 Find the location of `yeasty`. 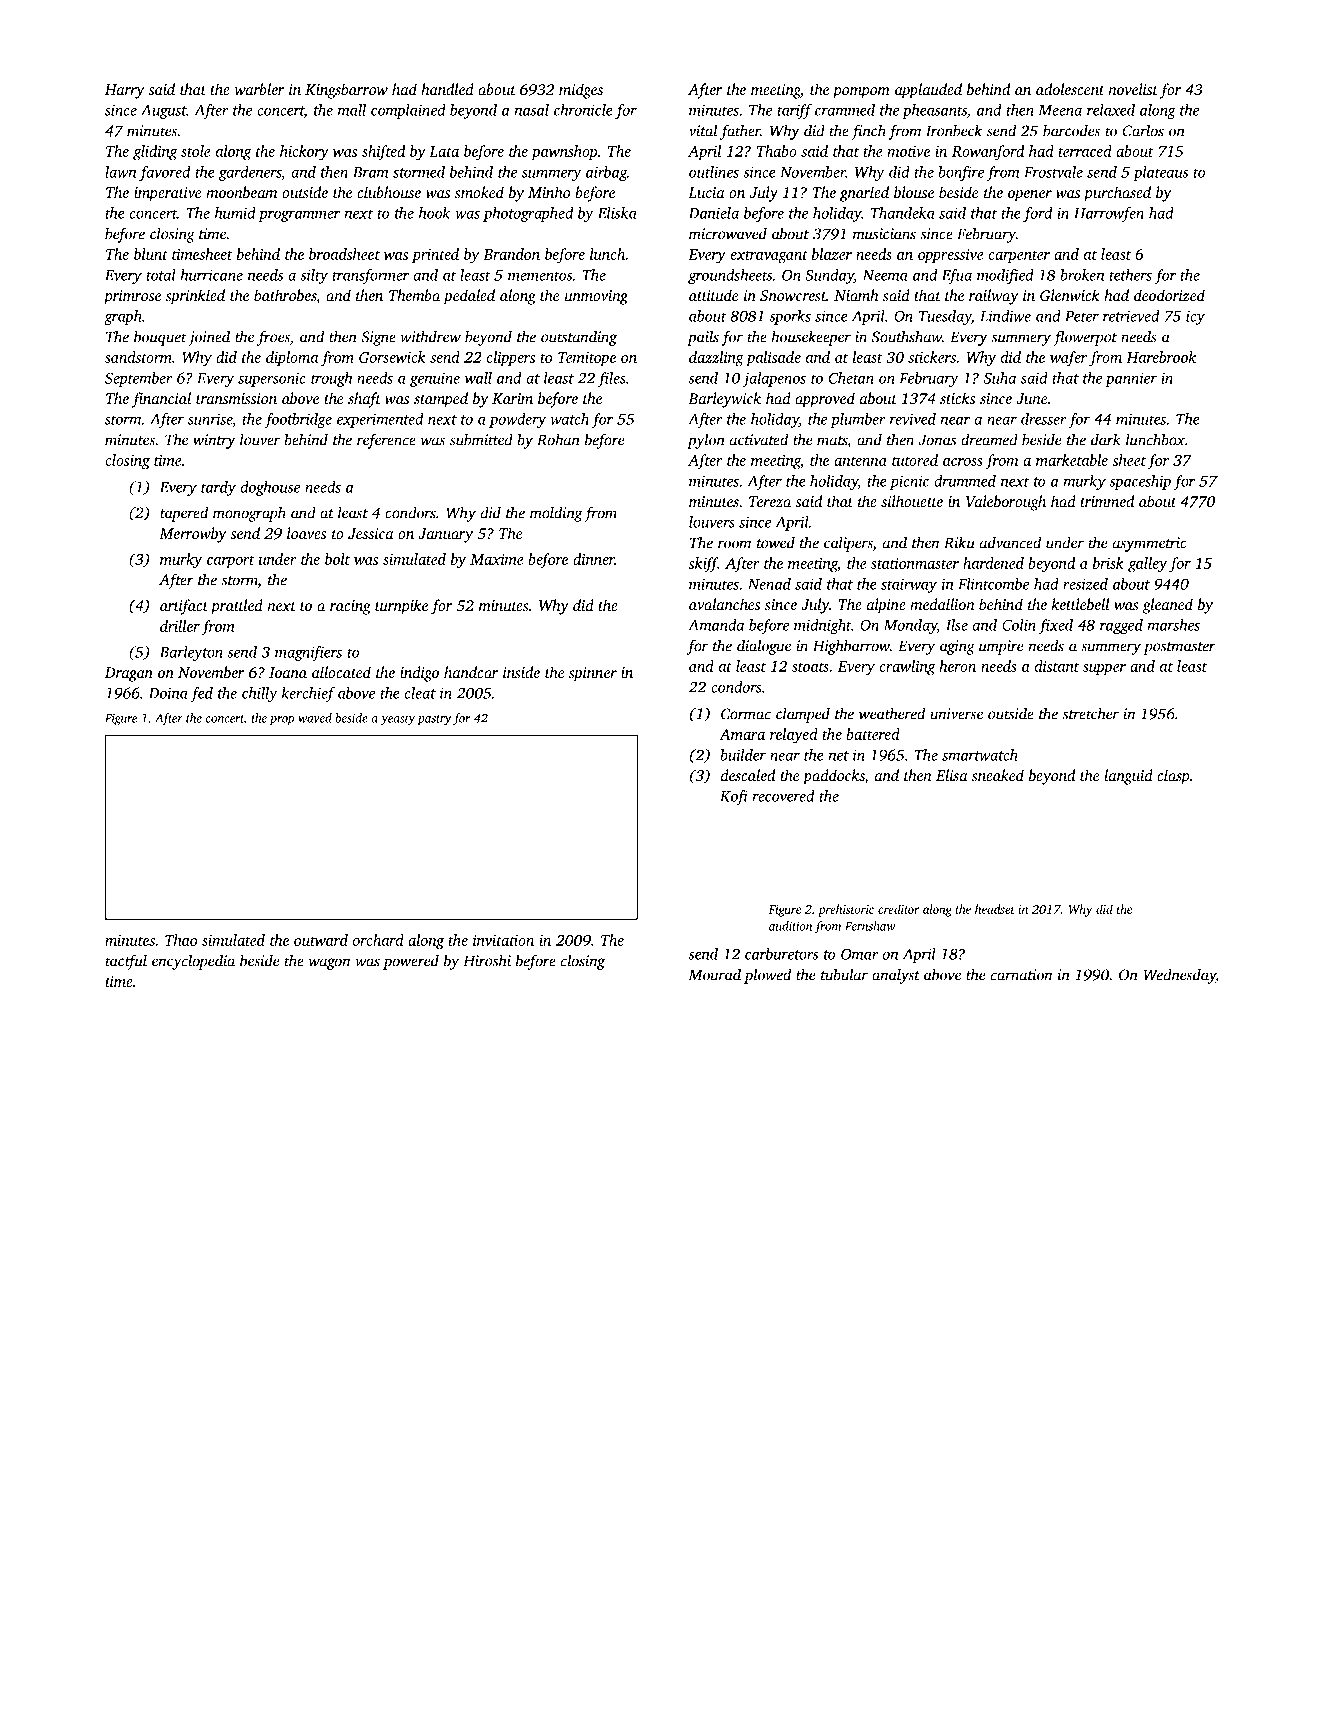

yeasty is located at coordinates (397, 720).
